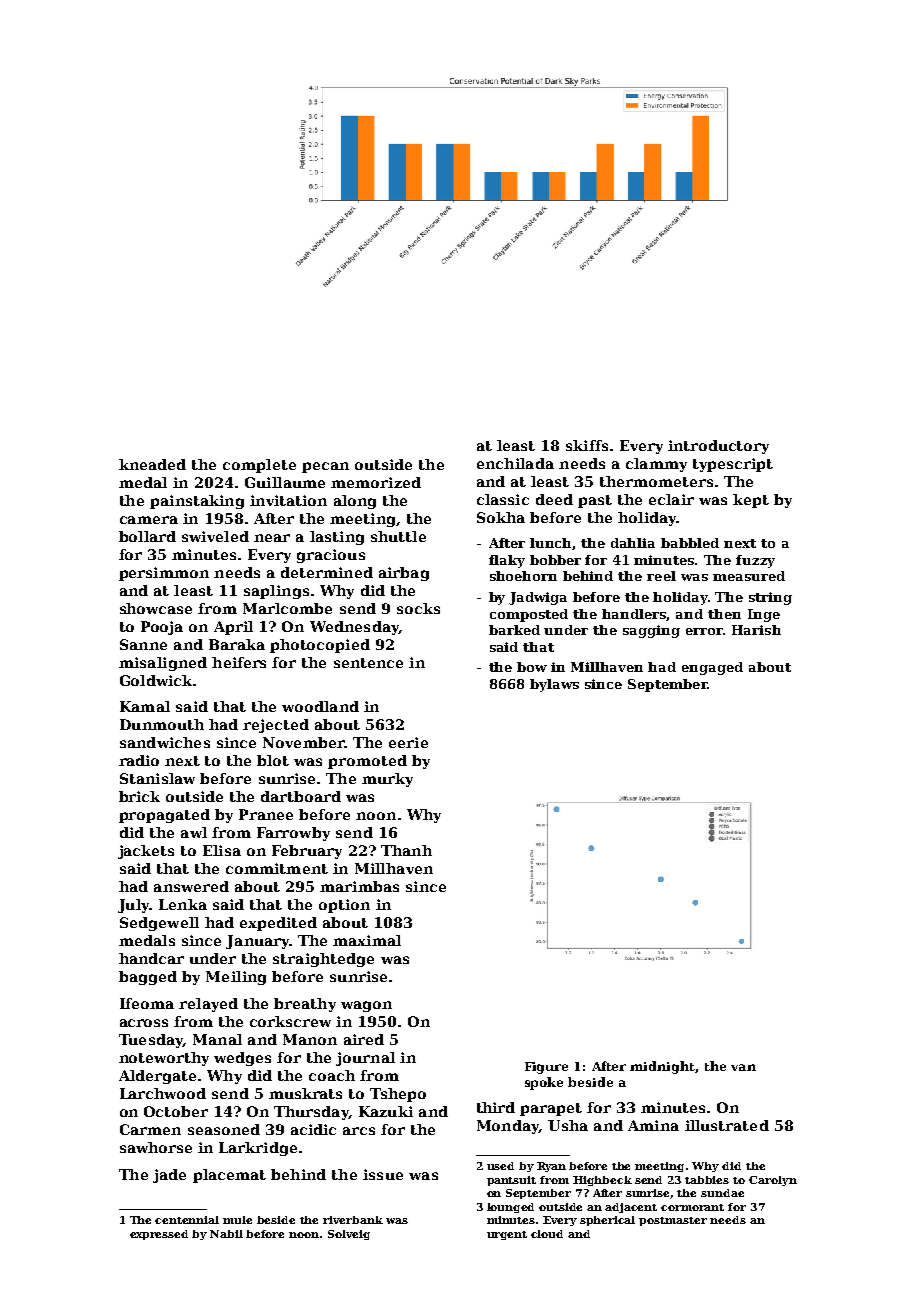 This screenshot has height=1308, width=924. Describe the element at coordinates (515, 463) in the screenshot. I see `enchilada` at that location.
